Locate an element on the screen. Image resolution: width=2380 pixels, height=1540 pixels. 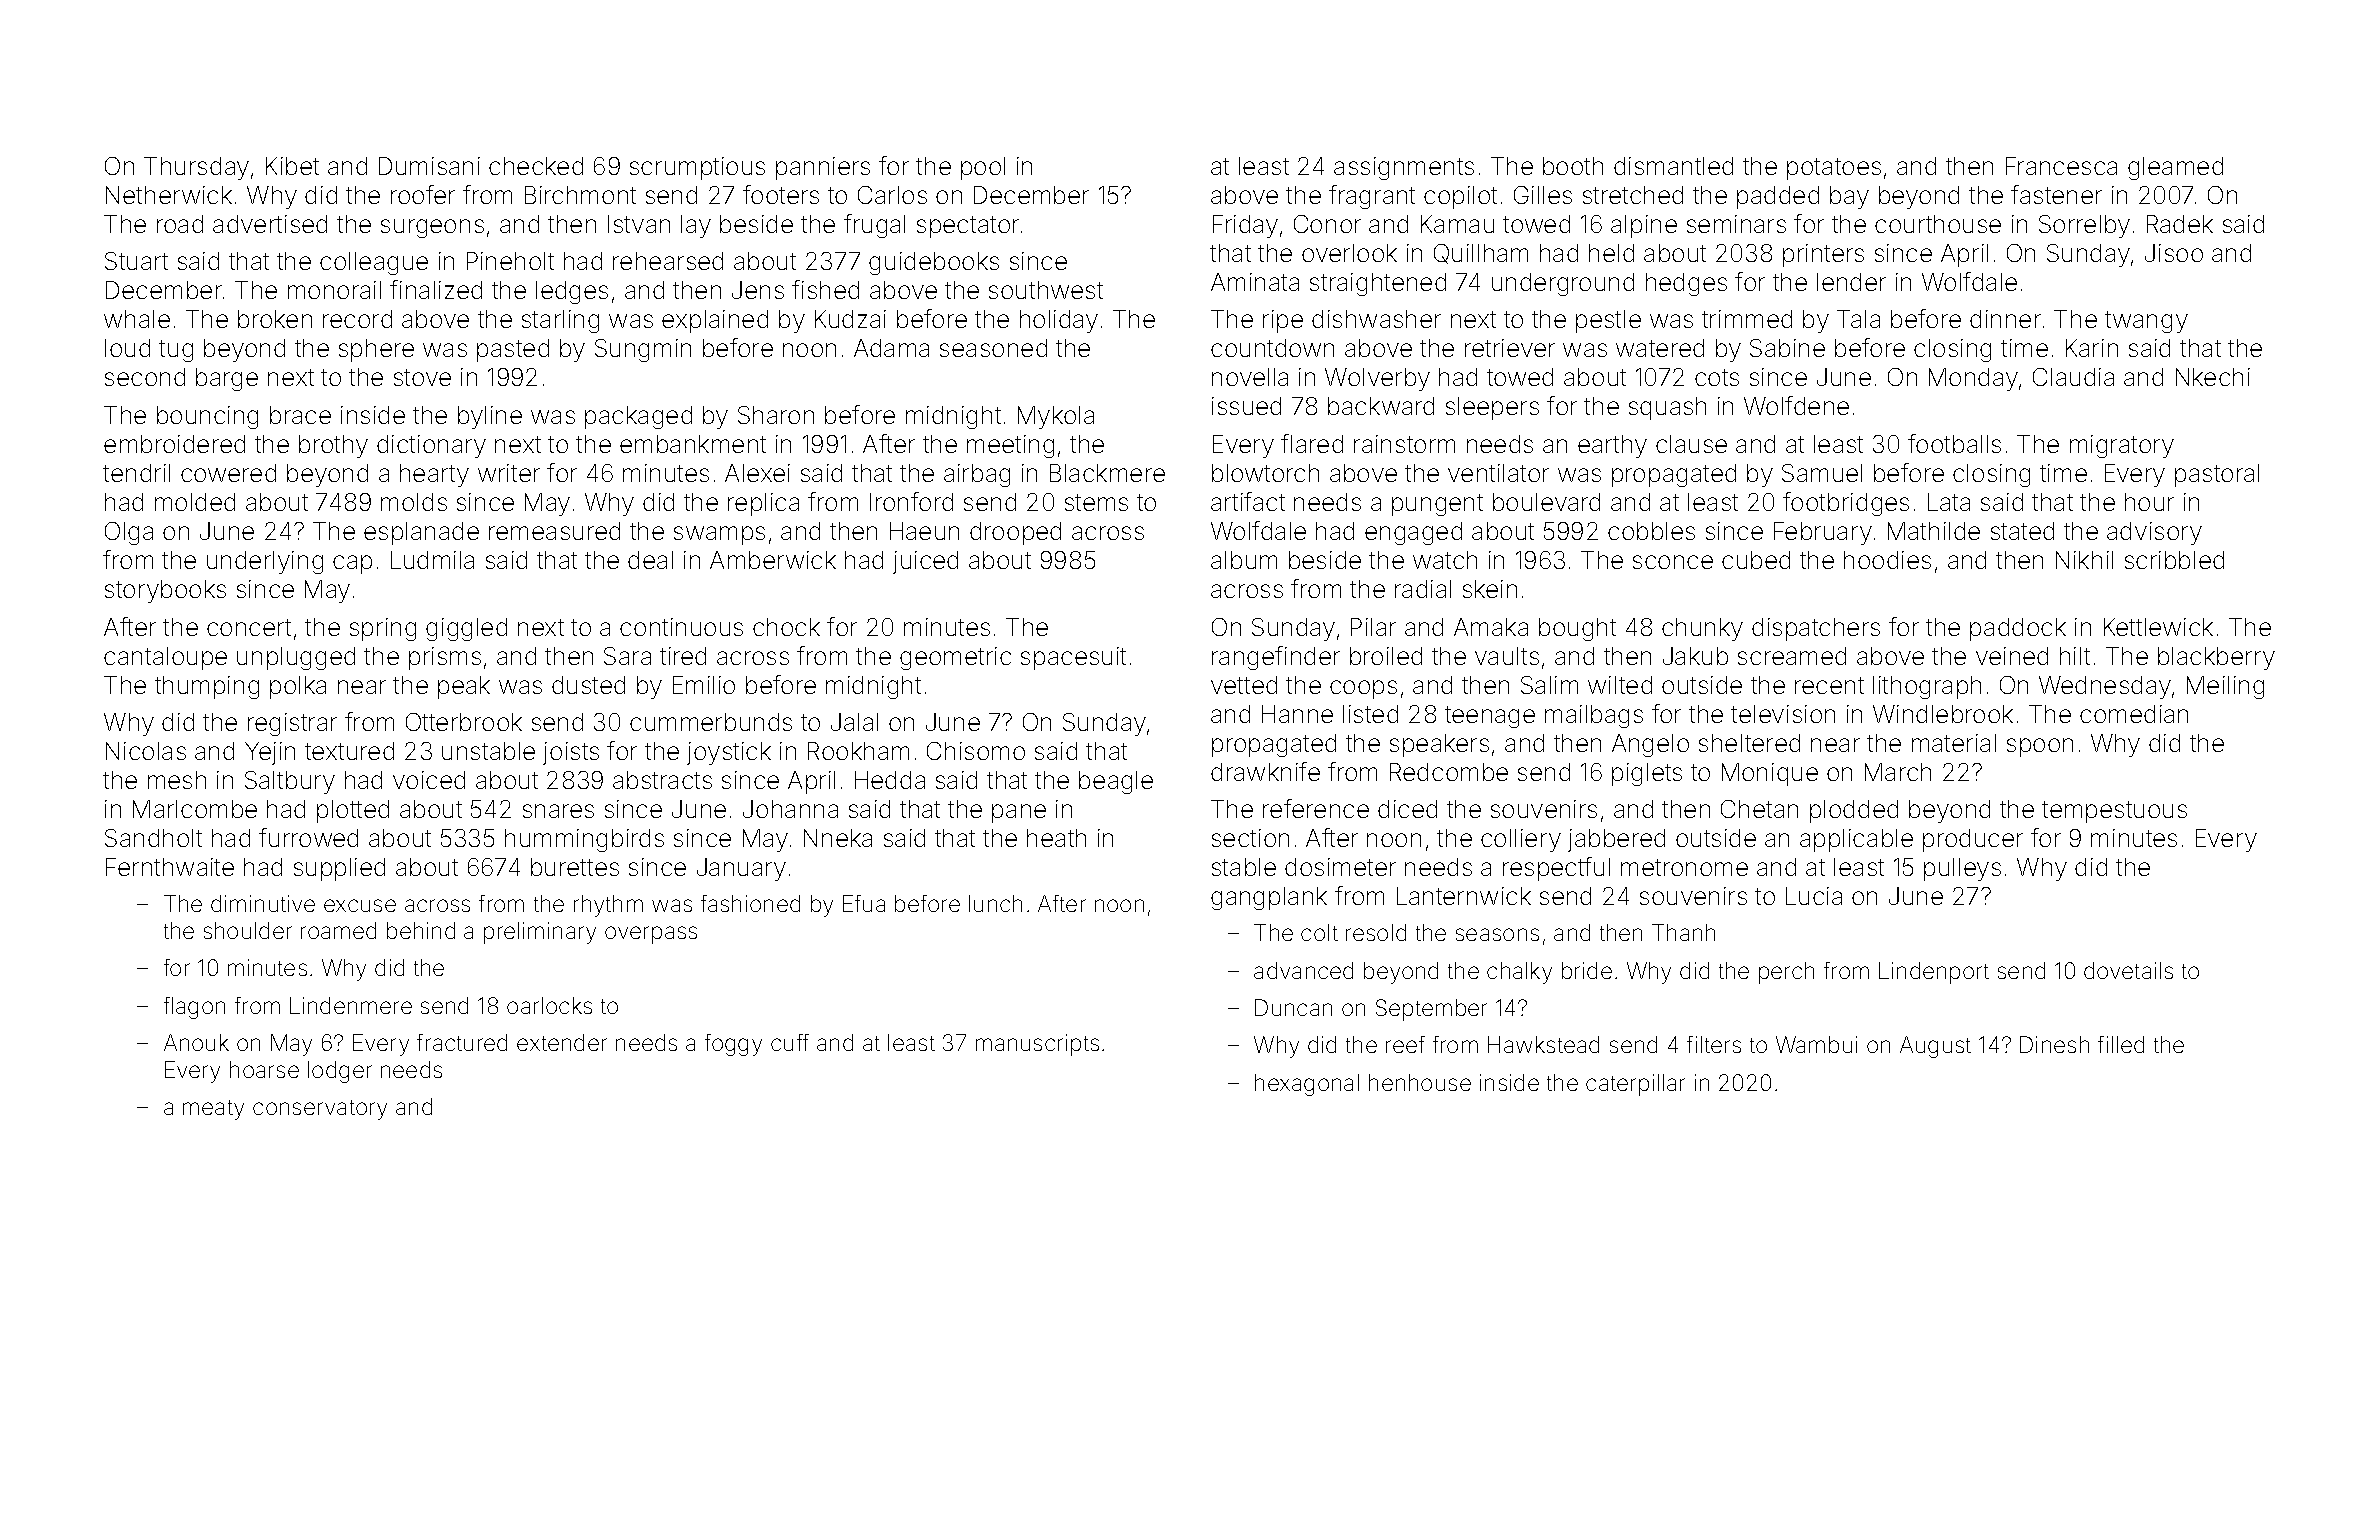
Thursday is located at coordinates (196, 168).
